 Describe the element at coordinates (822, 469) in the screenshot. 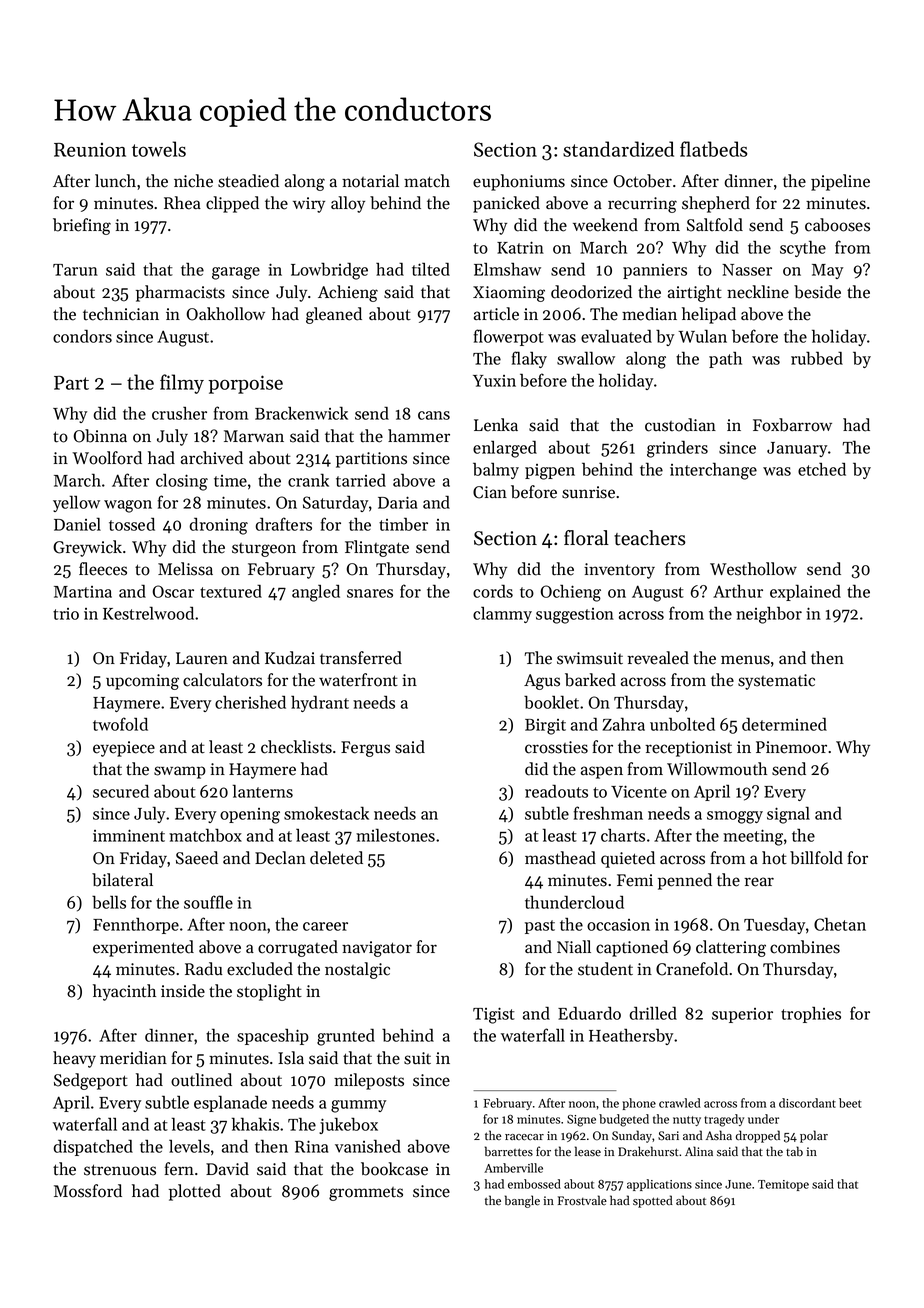

I see `etched` at that location.
